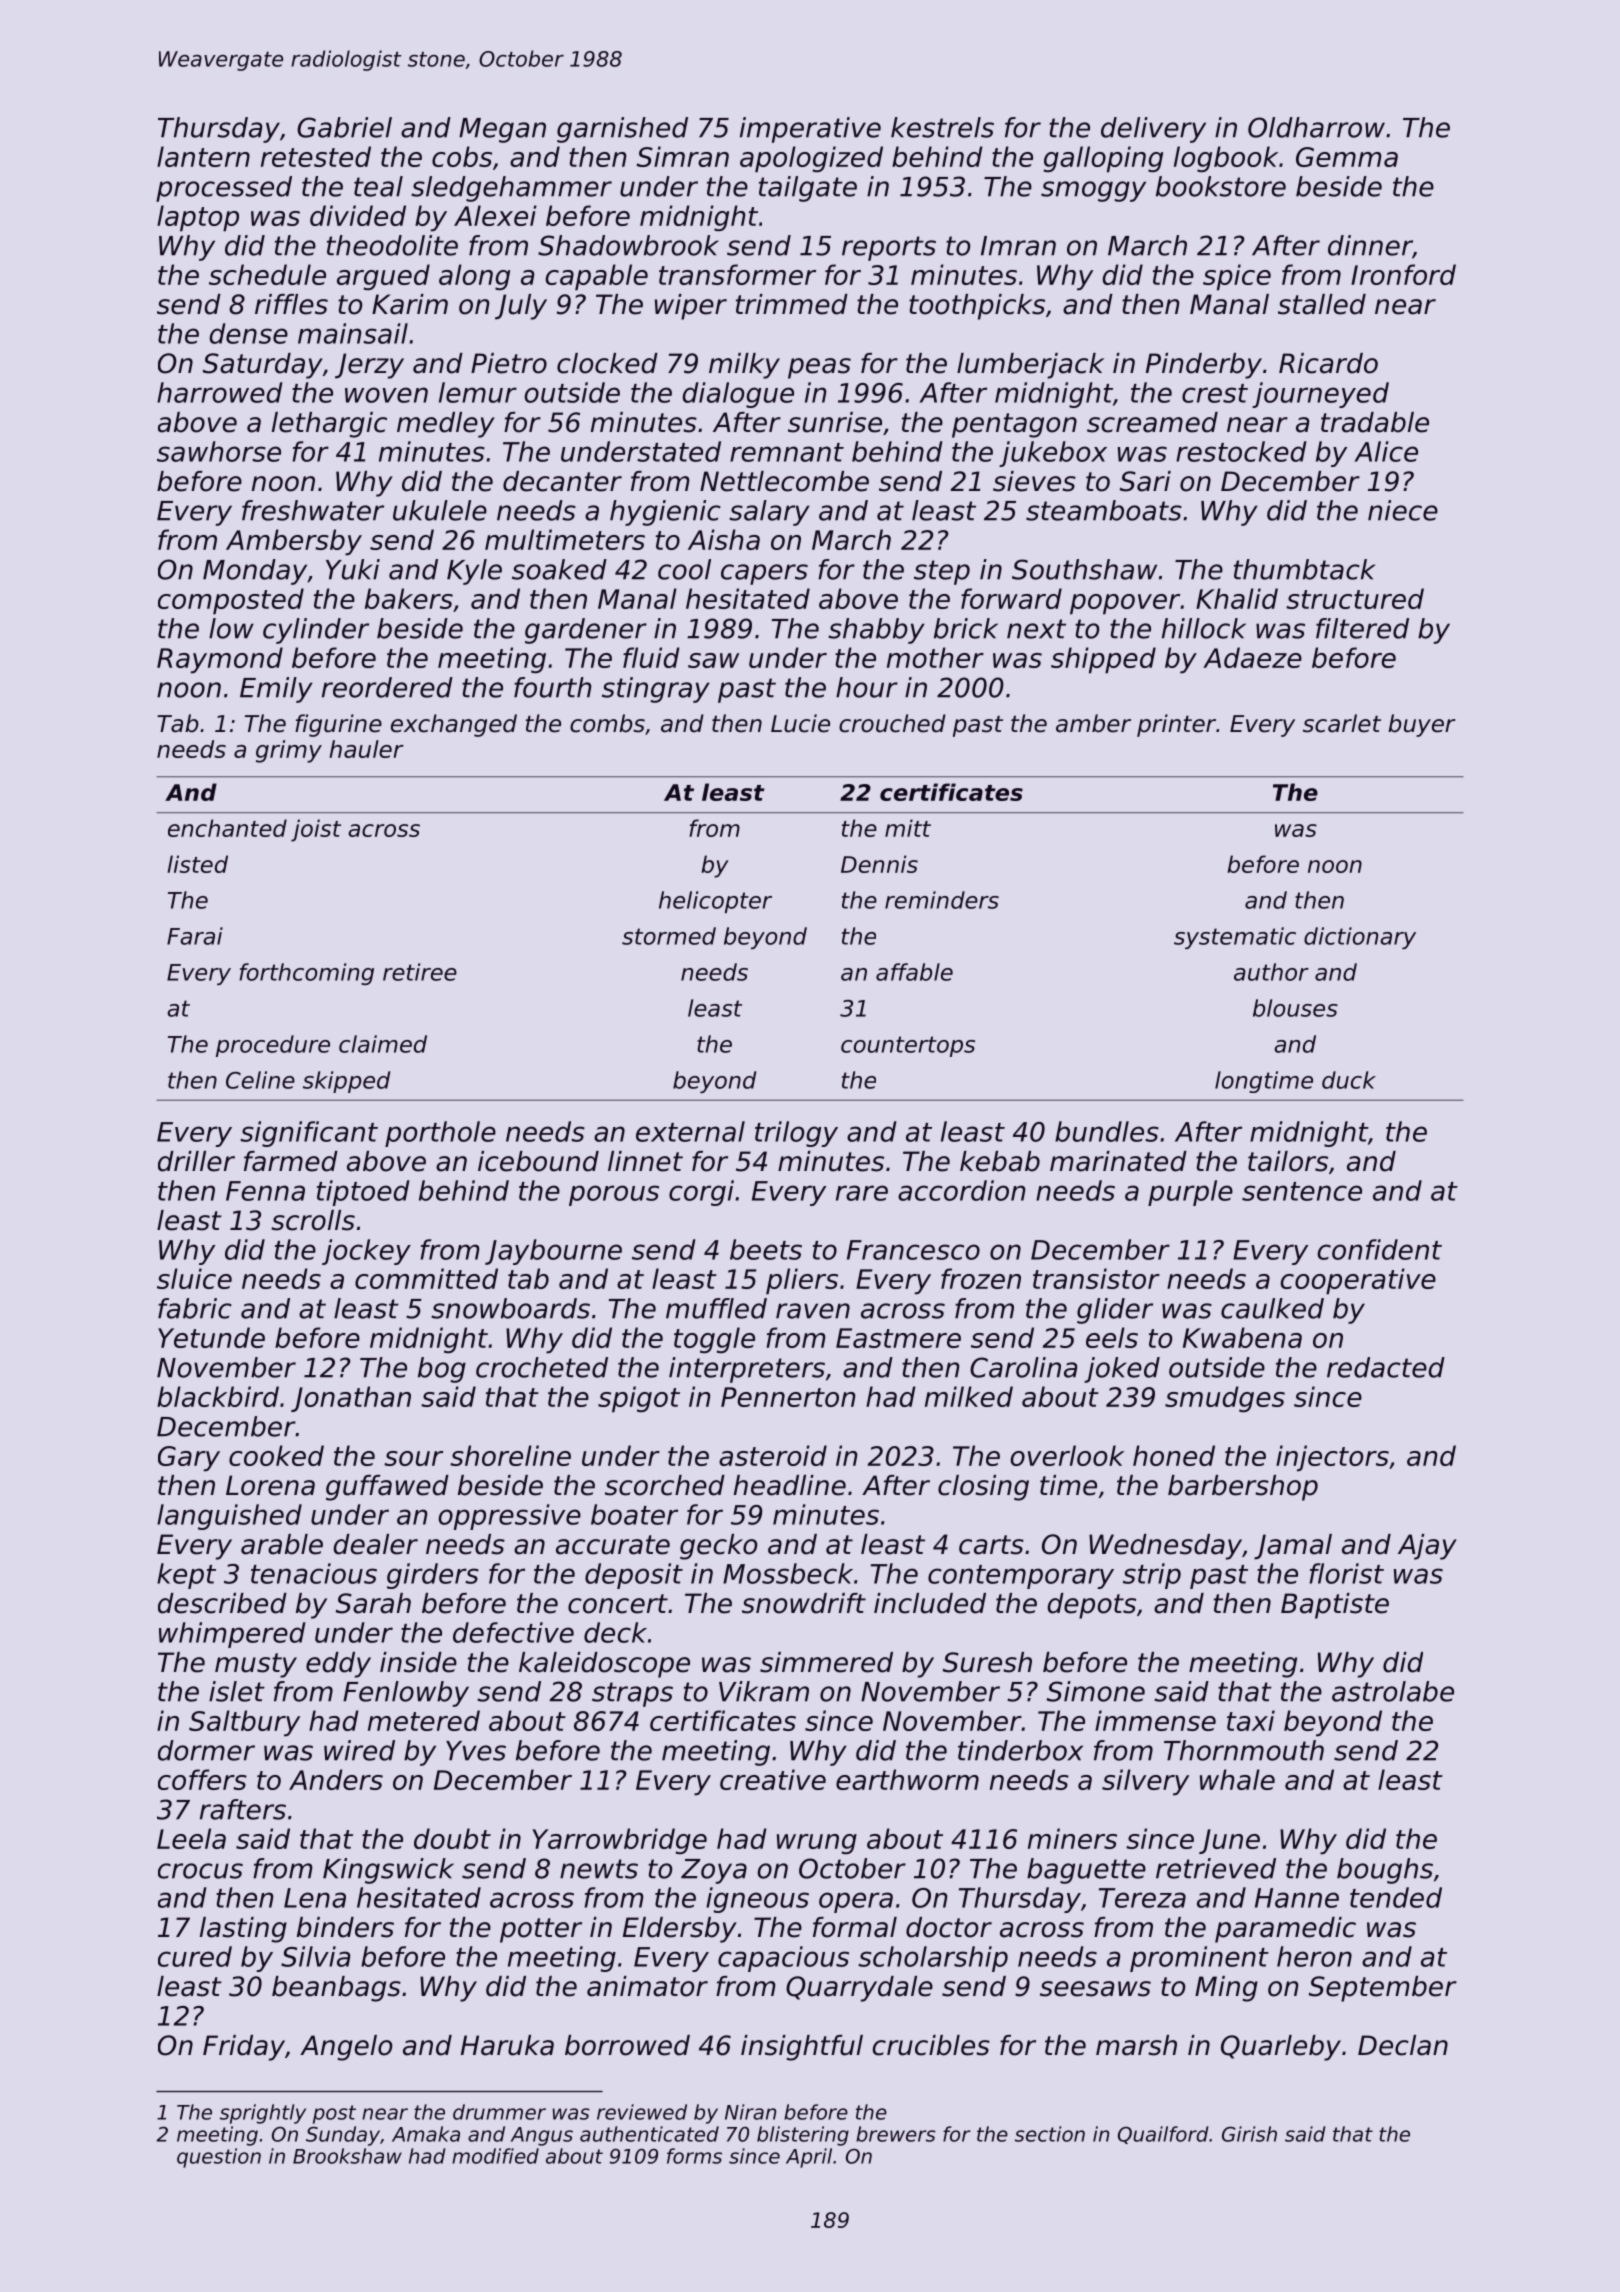 This image has width=1620, height=2292. Describe the element at coordinates (942, 127) in the image. I see `kestrels` at that location.
